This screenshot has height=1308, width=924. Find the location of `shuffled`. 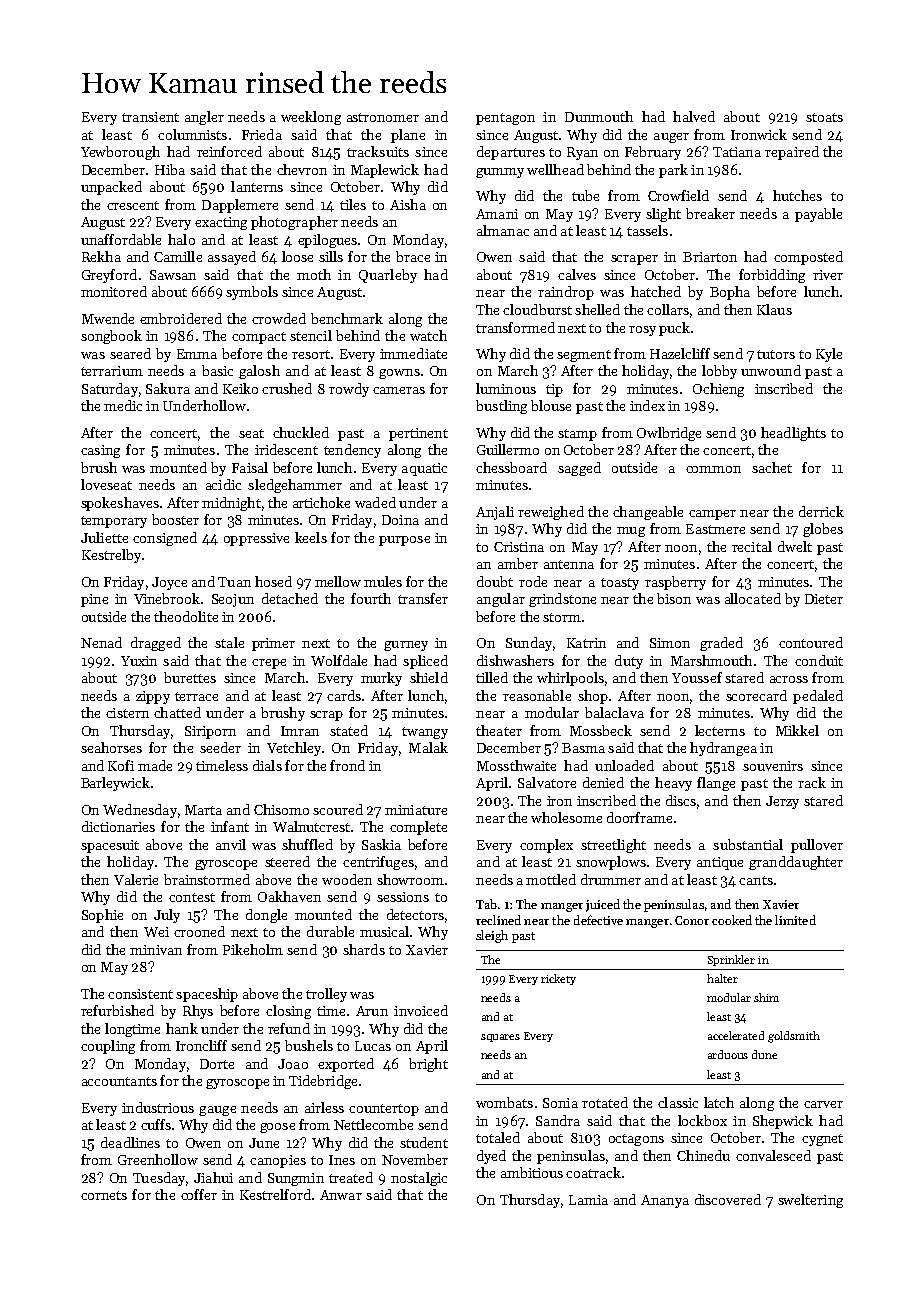

shuffled is located at coordinates (307, 844).
